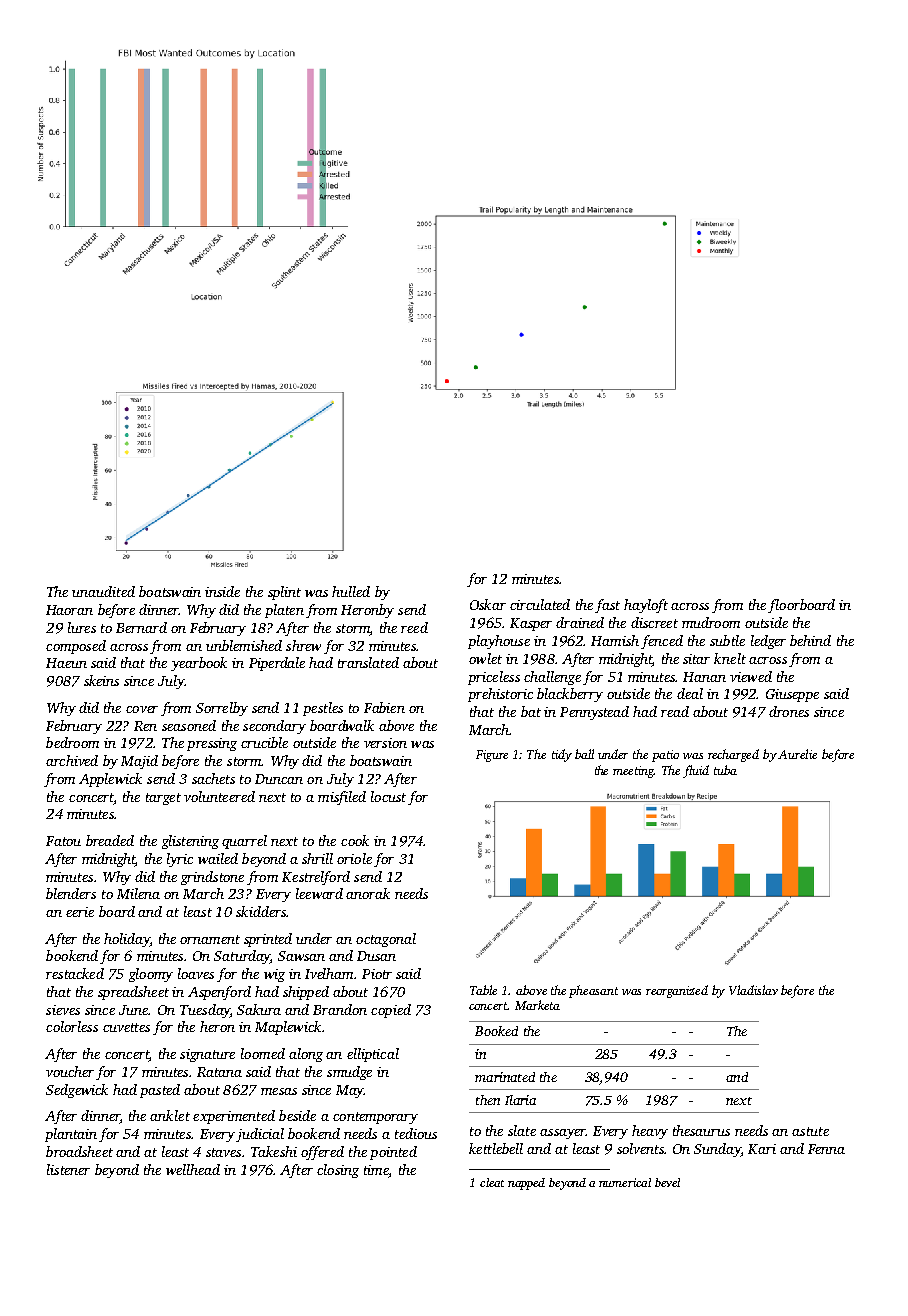 Image resolution: width=908 pixels, height=1316 pixels. Describe the element at coordinates (552, 678) in the screenshot. I see `challenge` at that location.
